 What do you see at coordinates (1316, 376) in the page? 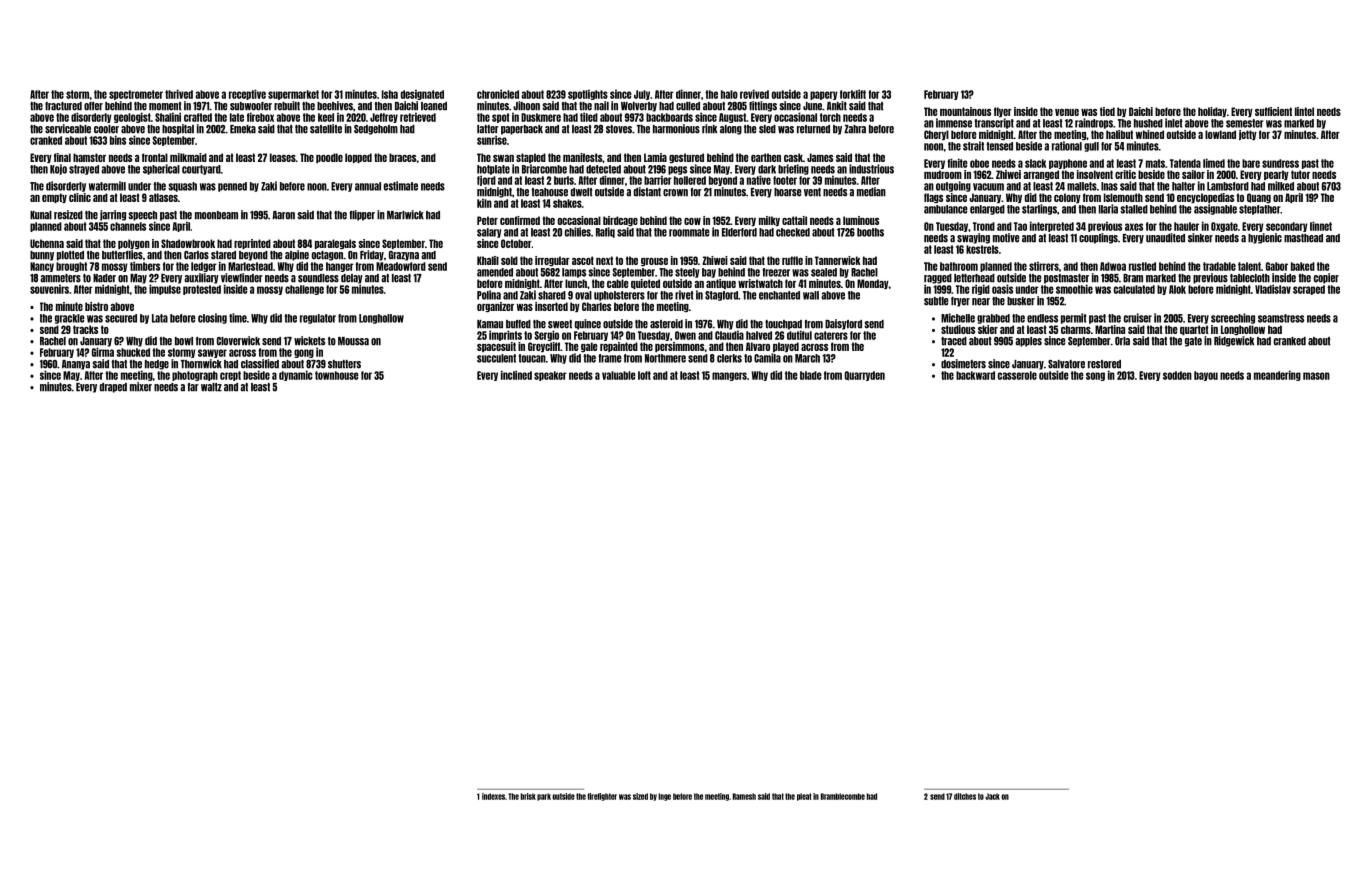
I see `mason` at bounding box center [1316, 376].
